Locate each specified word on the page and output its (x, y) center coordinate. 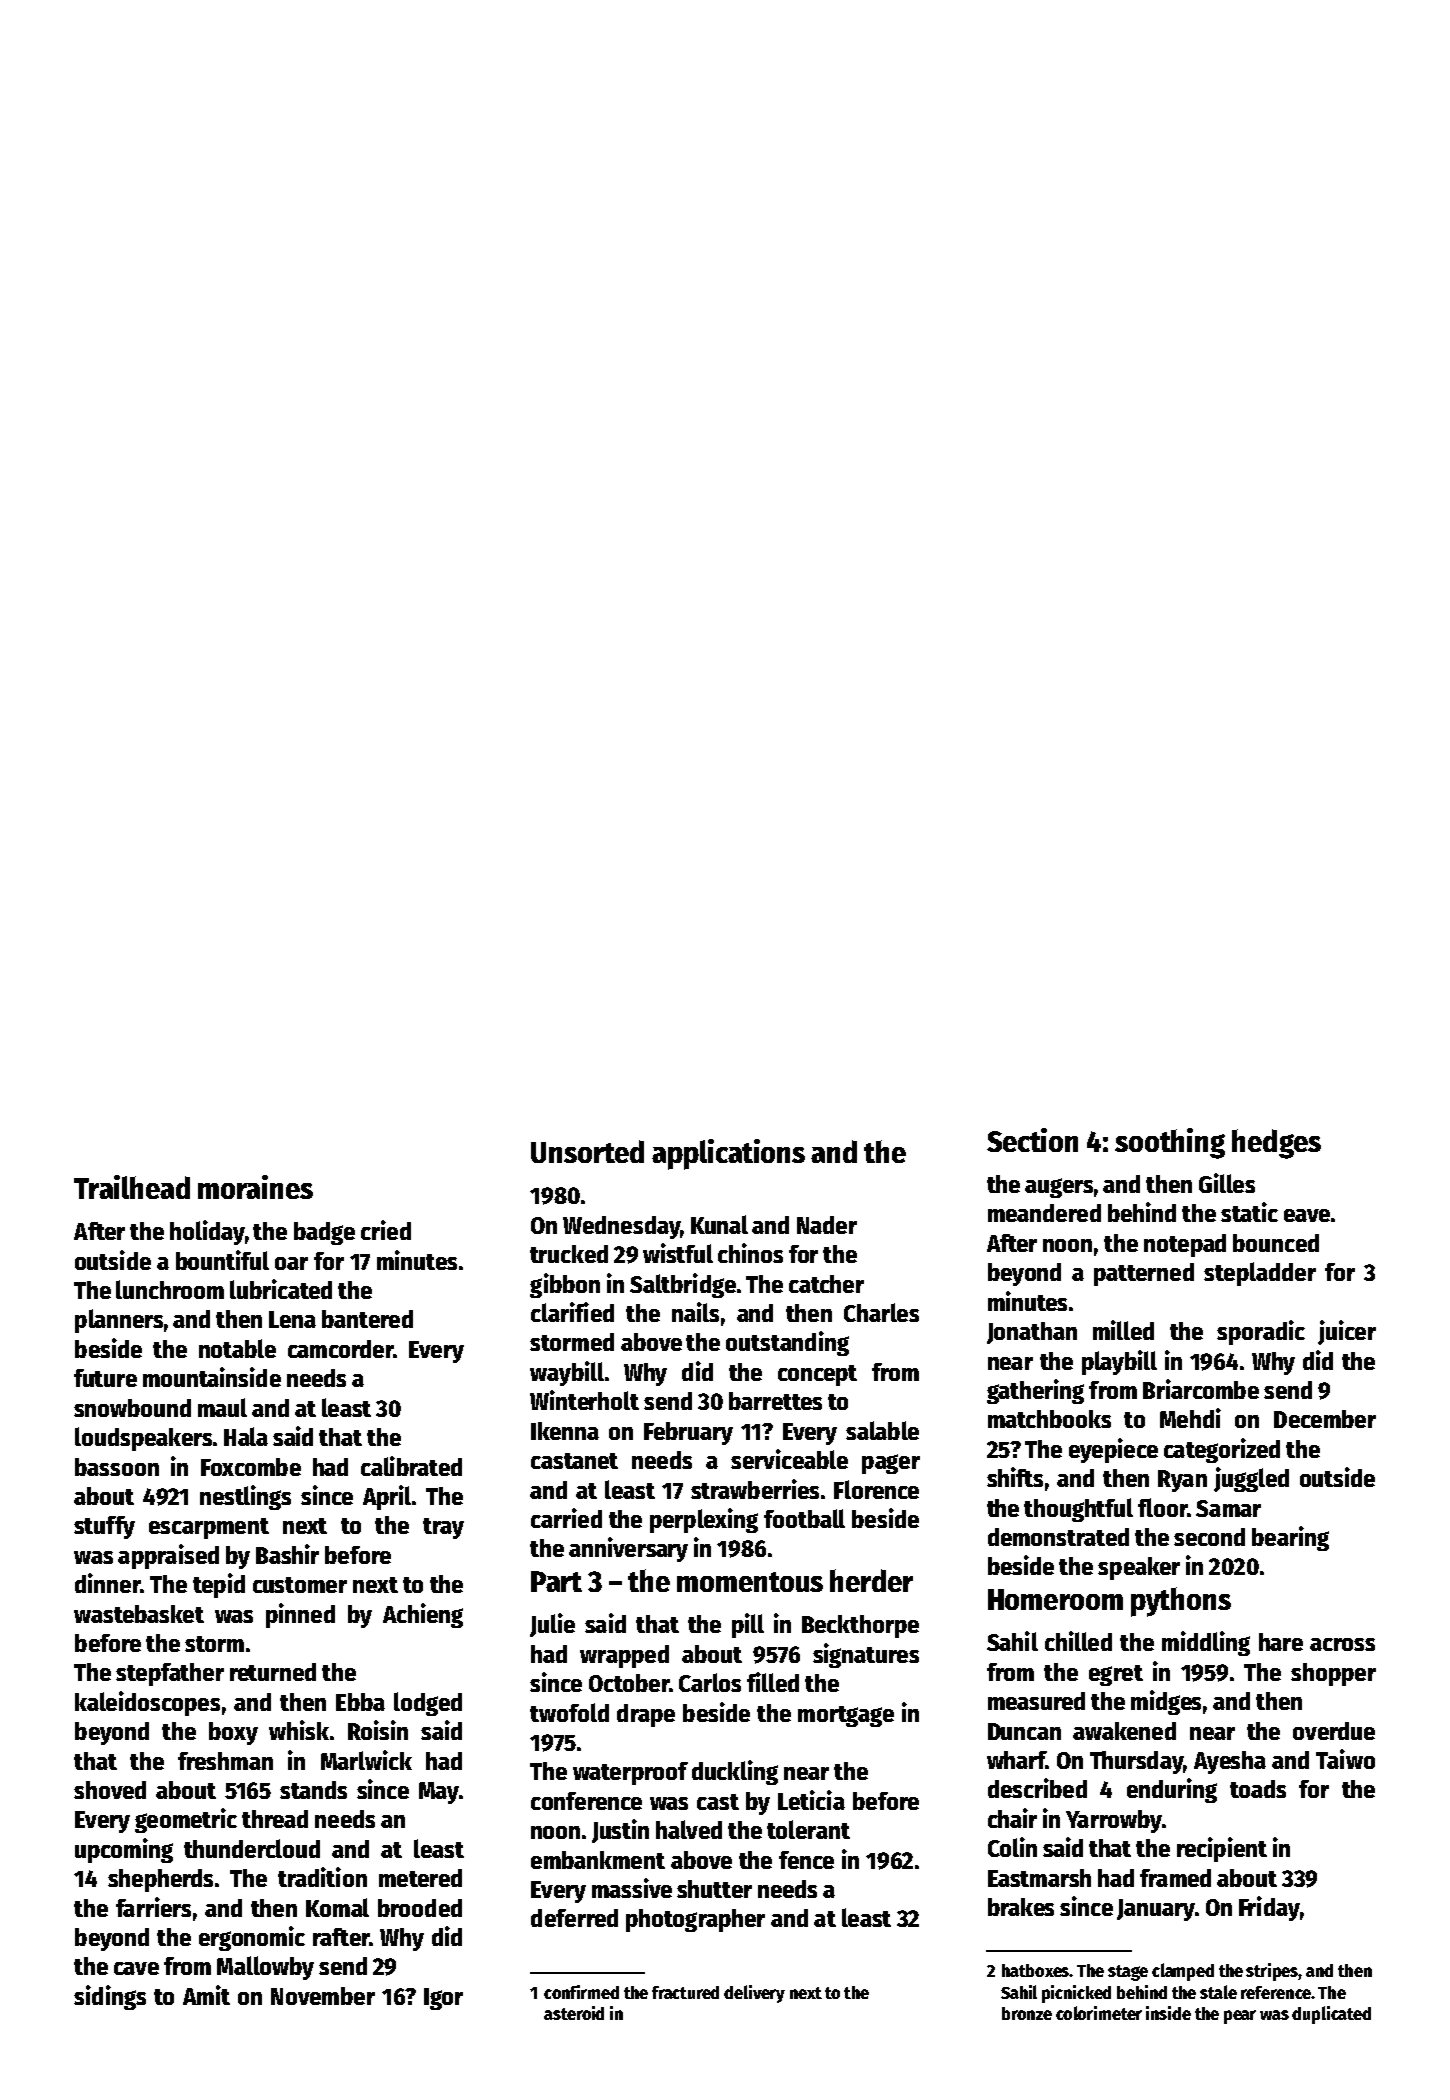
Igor (443, 1999)
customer (300, 1585)
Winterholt (584, 1400)
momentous (750, 1582)
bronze (1027, 2013)
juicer (1347, 1332)
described (1037, 1788)
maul (222, 1407)
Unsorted (587, 1151)
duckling (735, 1772)
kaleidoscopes (147, 1703)
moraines (255, 1187)
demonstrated (1058, 1537)
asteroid (574, 2013)
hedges (1276, 1144)
